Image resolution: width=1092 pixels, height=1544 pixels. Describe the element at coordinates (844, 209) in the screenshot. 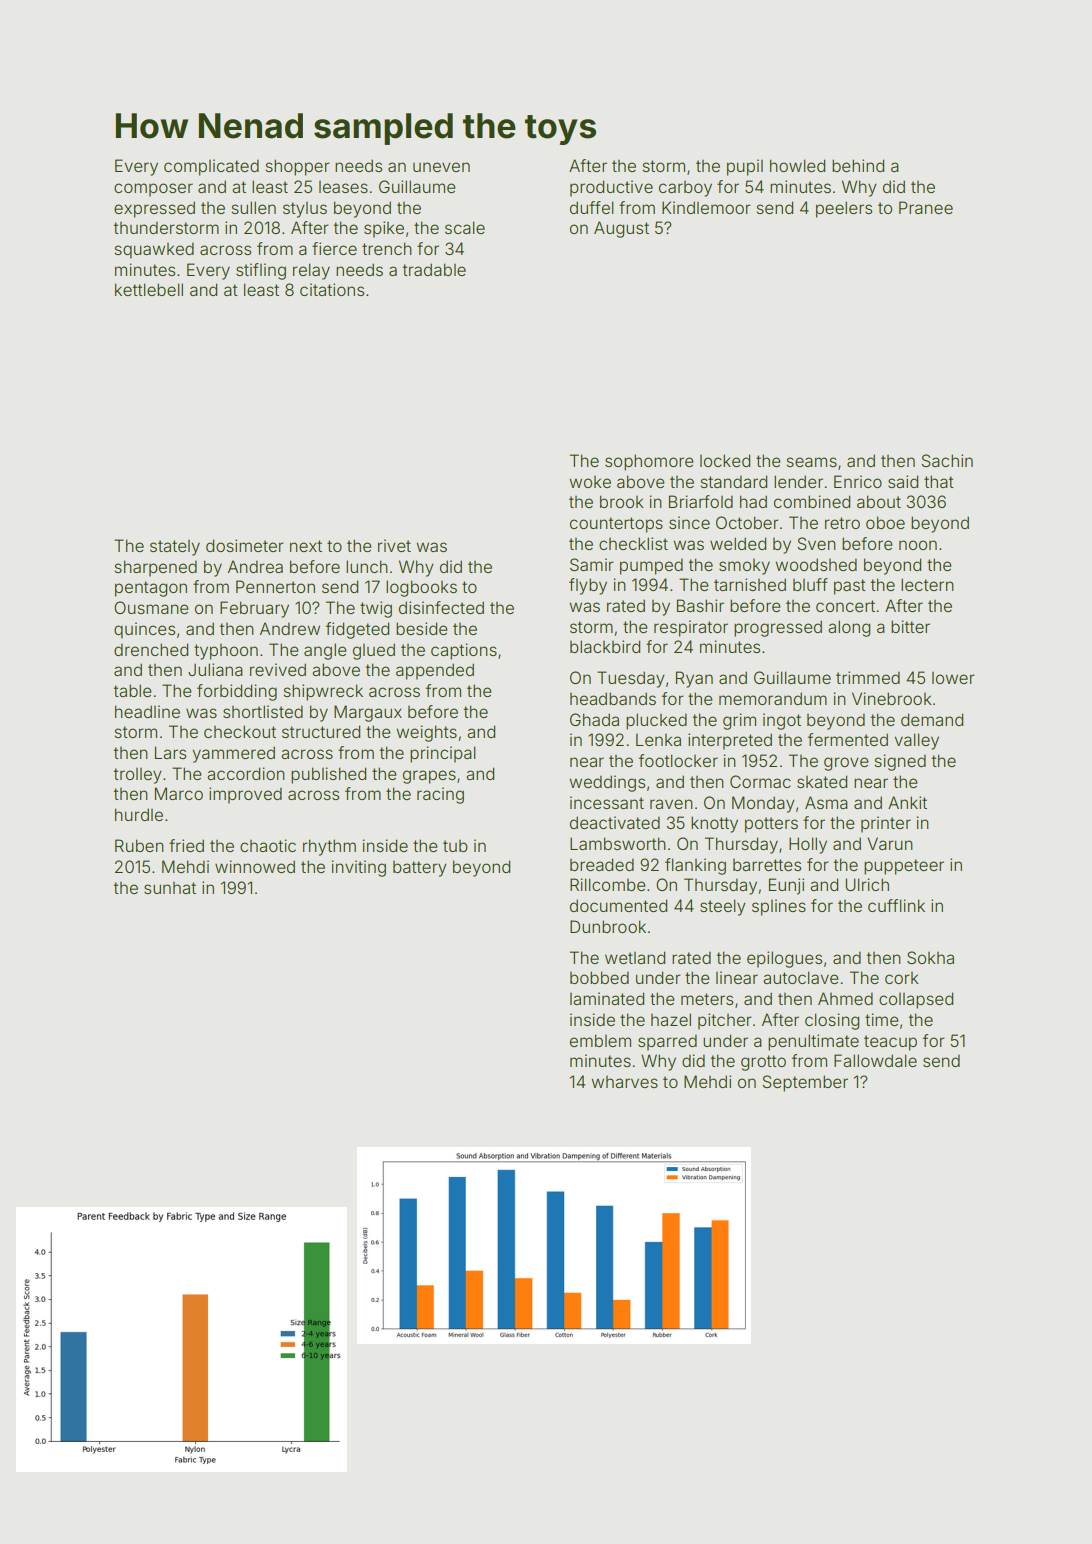

I see `peelers` at that location.
